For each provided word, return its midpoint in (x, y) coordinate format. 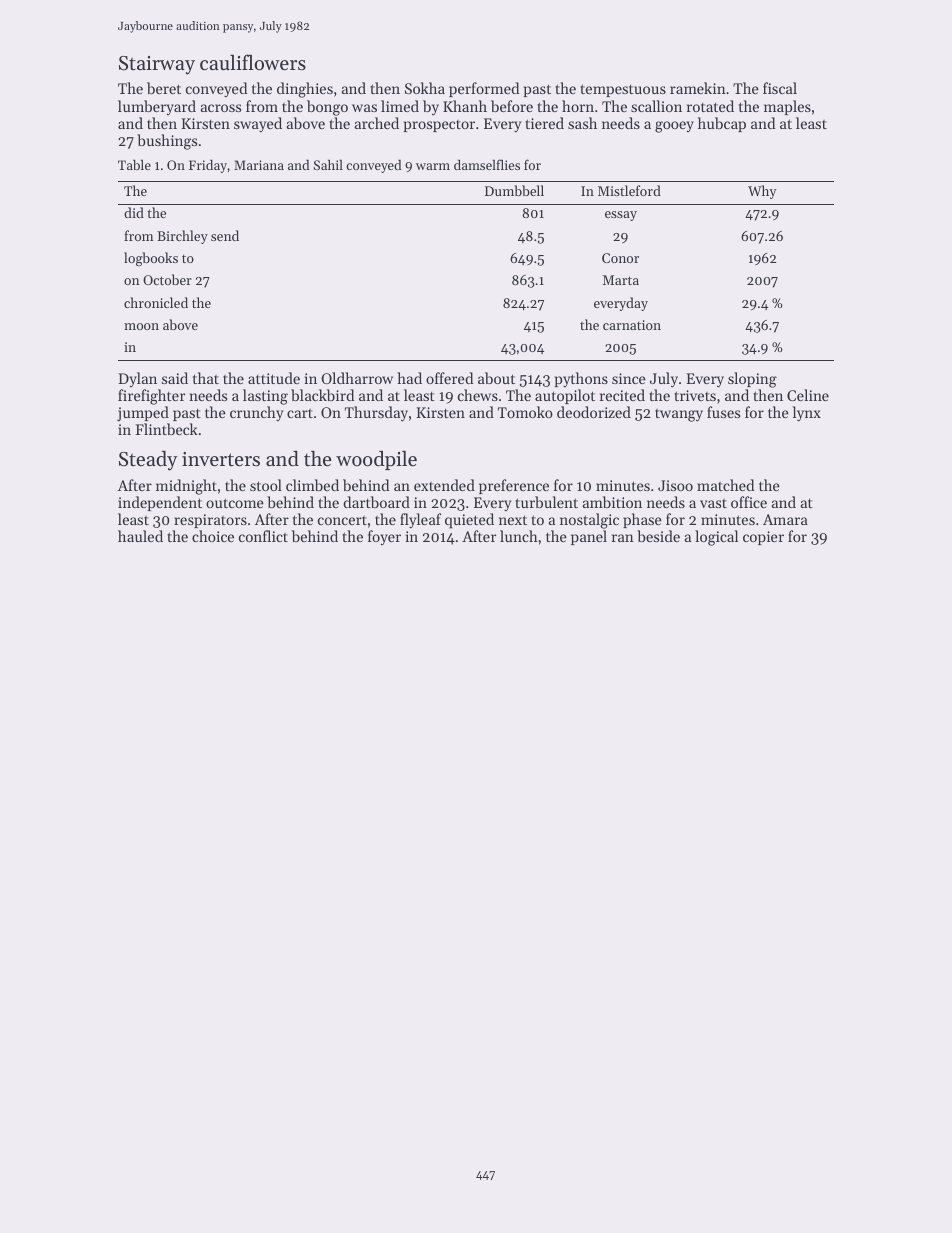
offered (449, 378)
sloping (752, 380)
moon (141, 326)
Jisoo (675, 485)
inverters (221, 459)
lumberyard (157, 107)
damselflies (487, 164)
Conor (620, 258)
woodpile (376, 460)
